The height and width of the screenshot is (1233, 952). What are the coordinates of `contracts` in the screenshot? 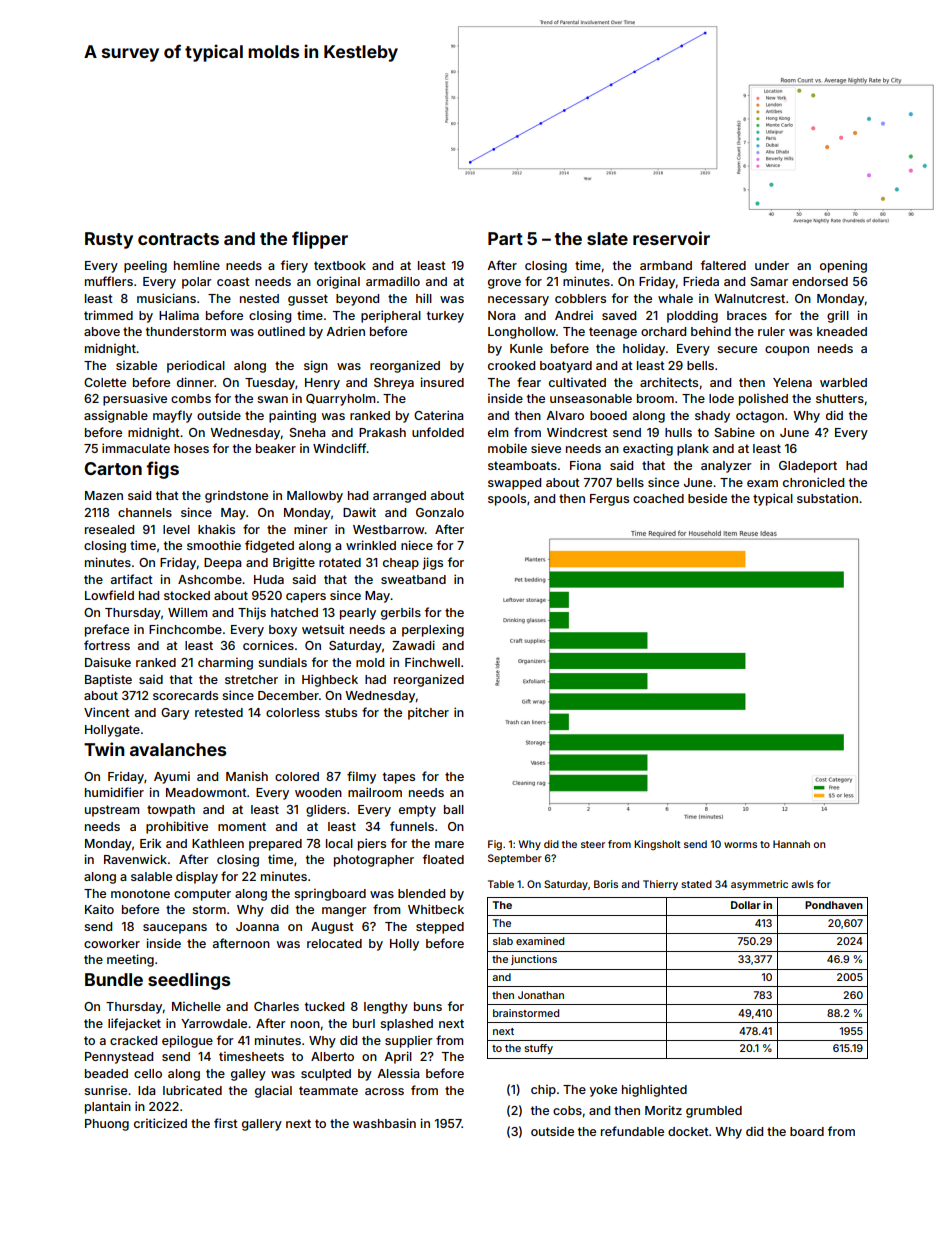 It's located at (178, 239).
